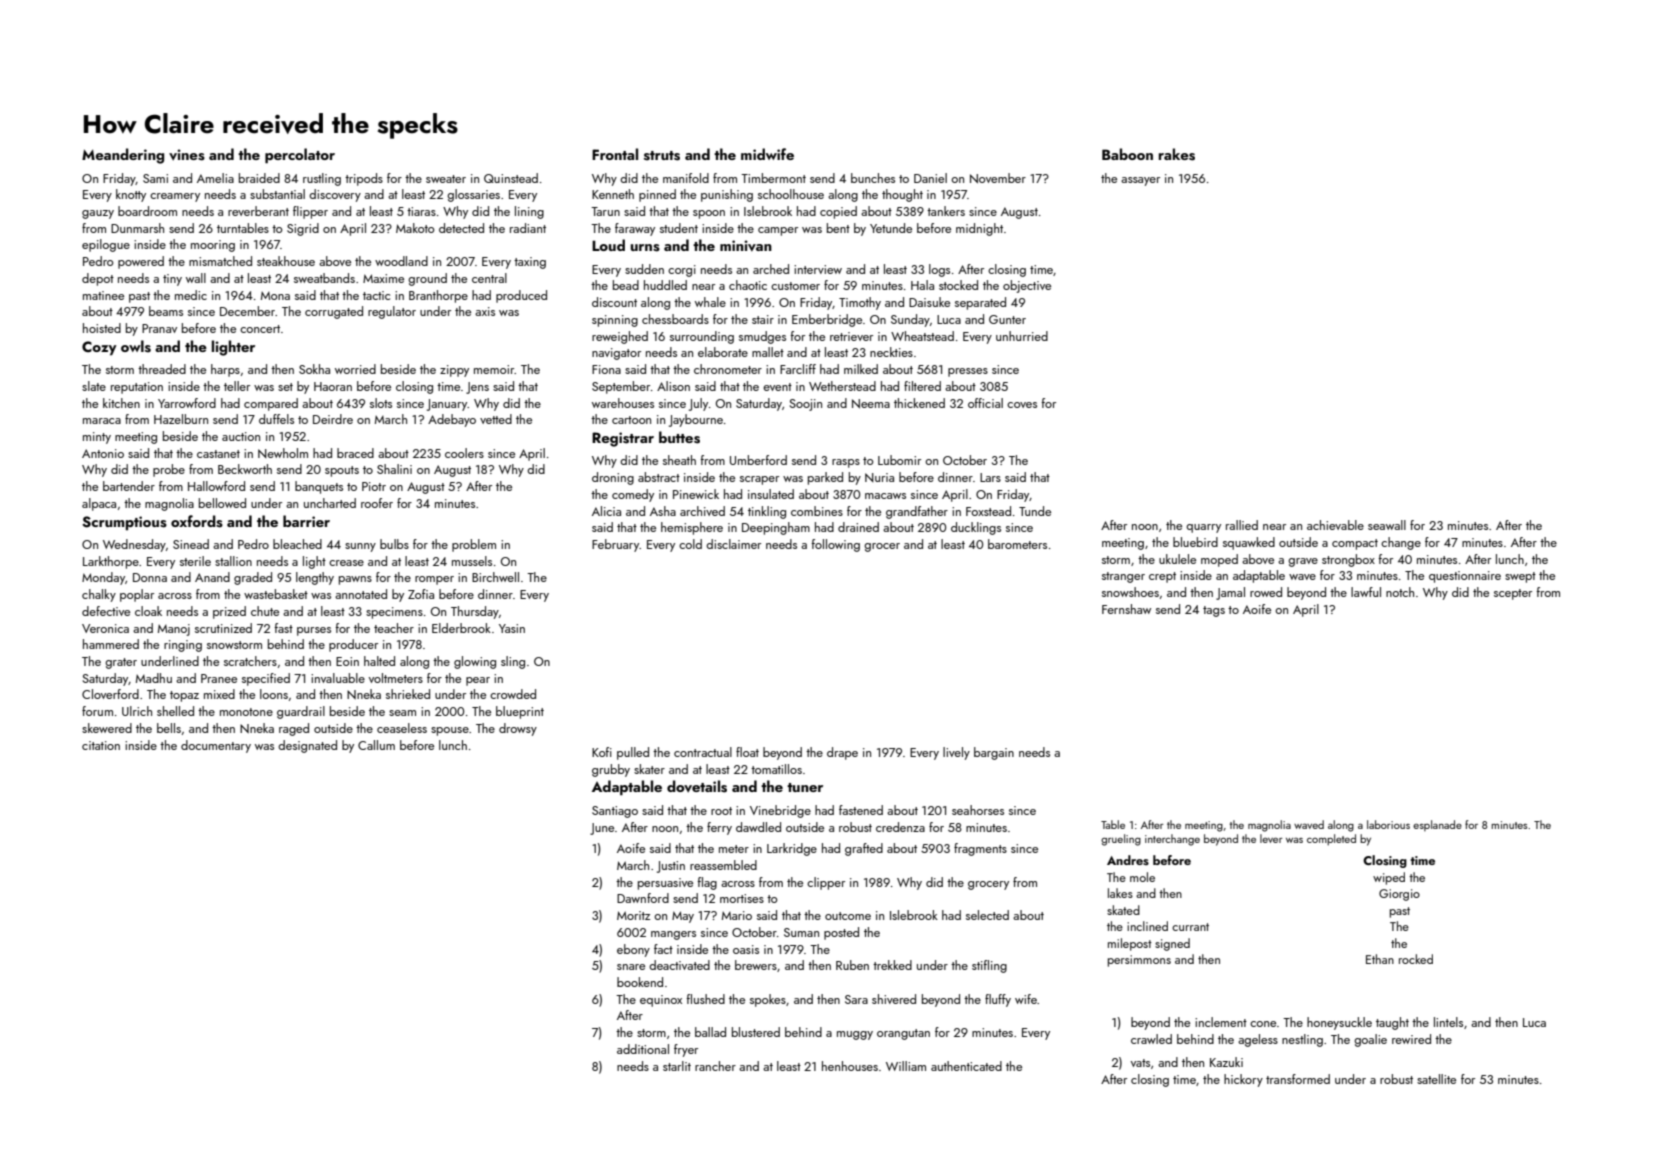 The height and width of the screenshot is (1169, 1653). I want to click on presses, so click(968, 372).
